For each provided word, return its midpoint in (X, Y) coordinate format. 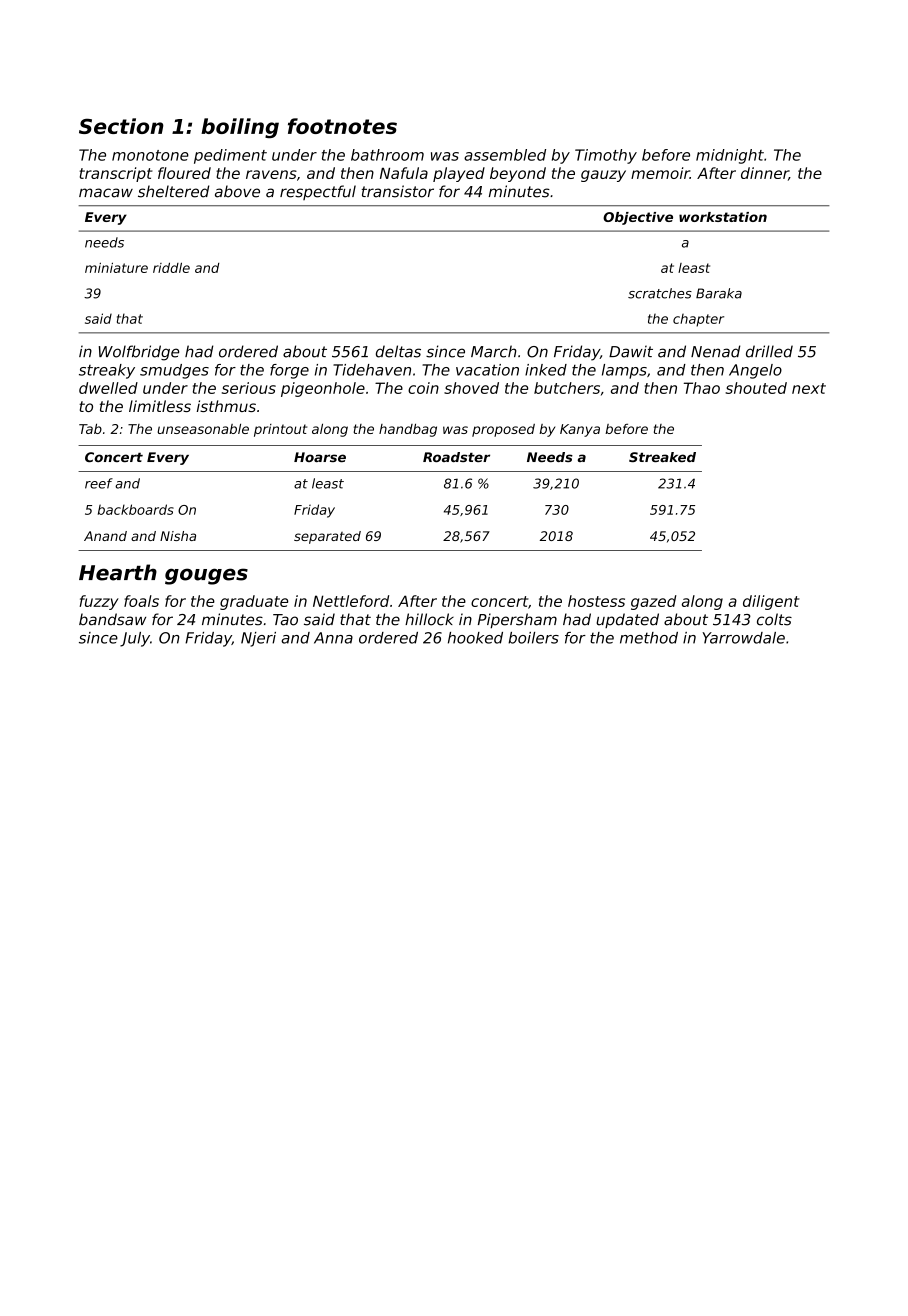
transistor (398, 191)
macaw (106, 193)
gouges (206, 576)
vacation (487, 370)
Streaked (662, 457)
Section (121, 126)
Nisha (178, 536)
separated (327, 537)
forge (289, 371)
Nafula (404, 173)
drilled (769, 351)
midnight (730, 156)
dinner (765, 174)
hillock (429, 619)
